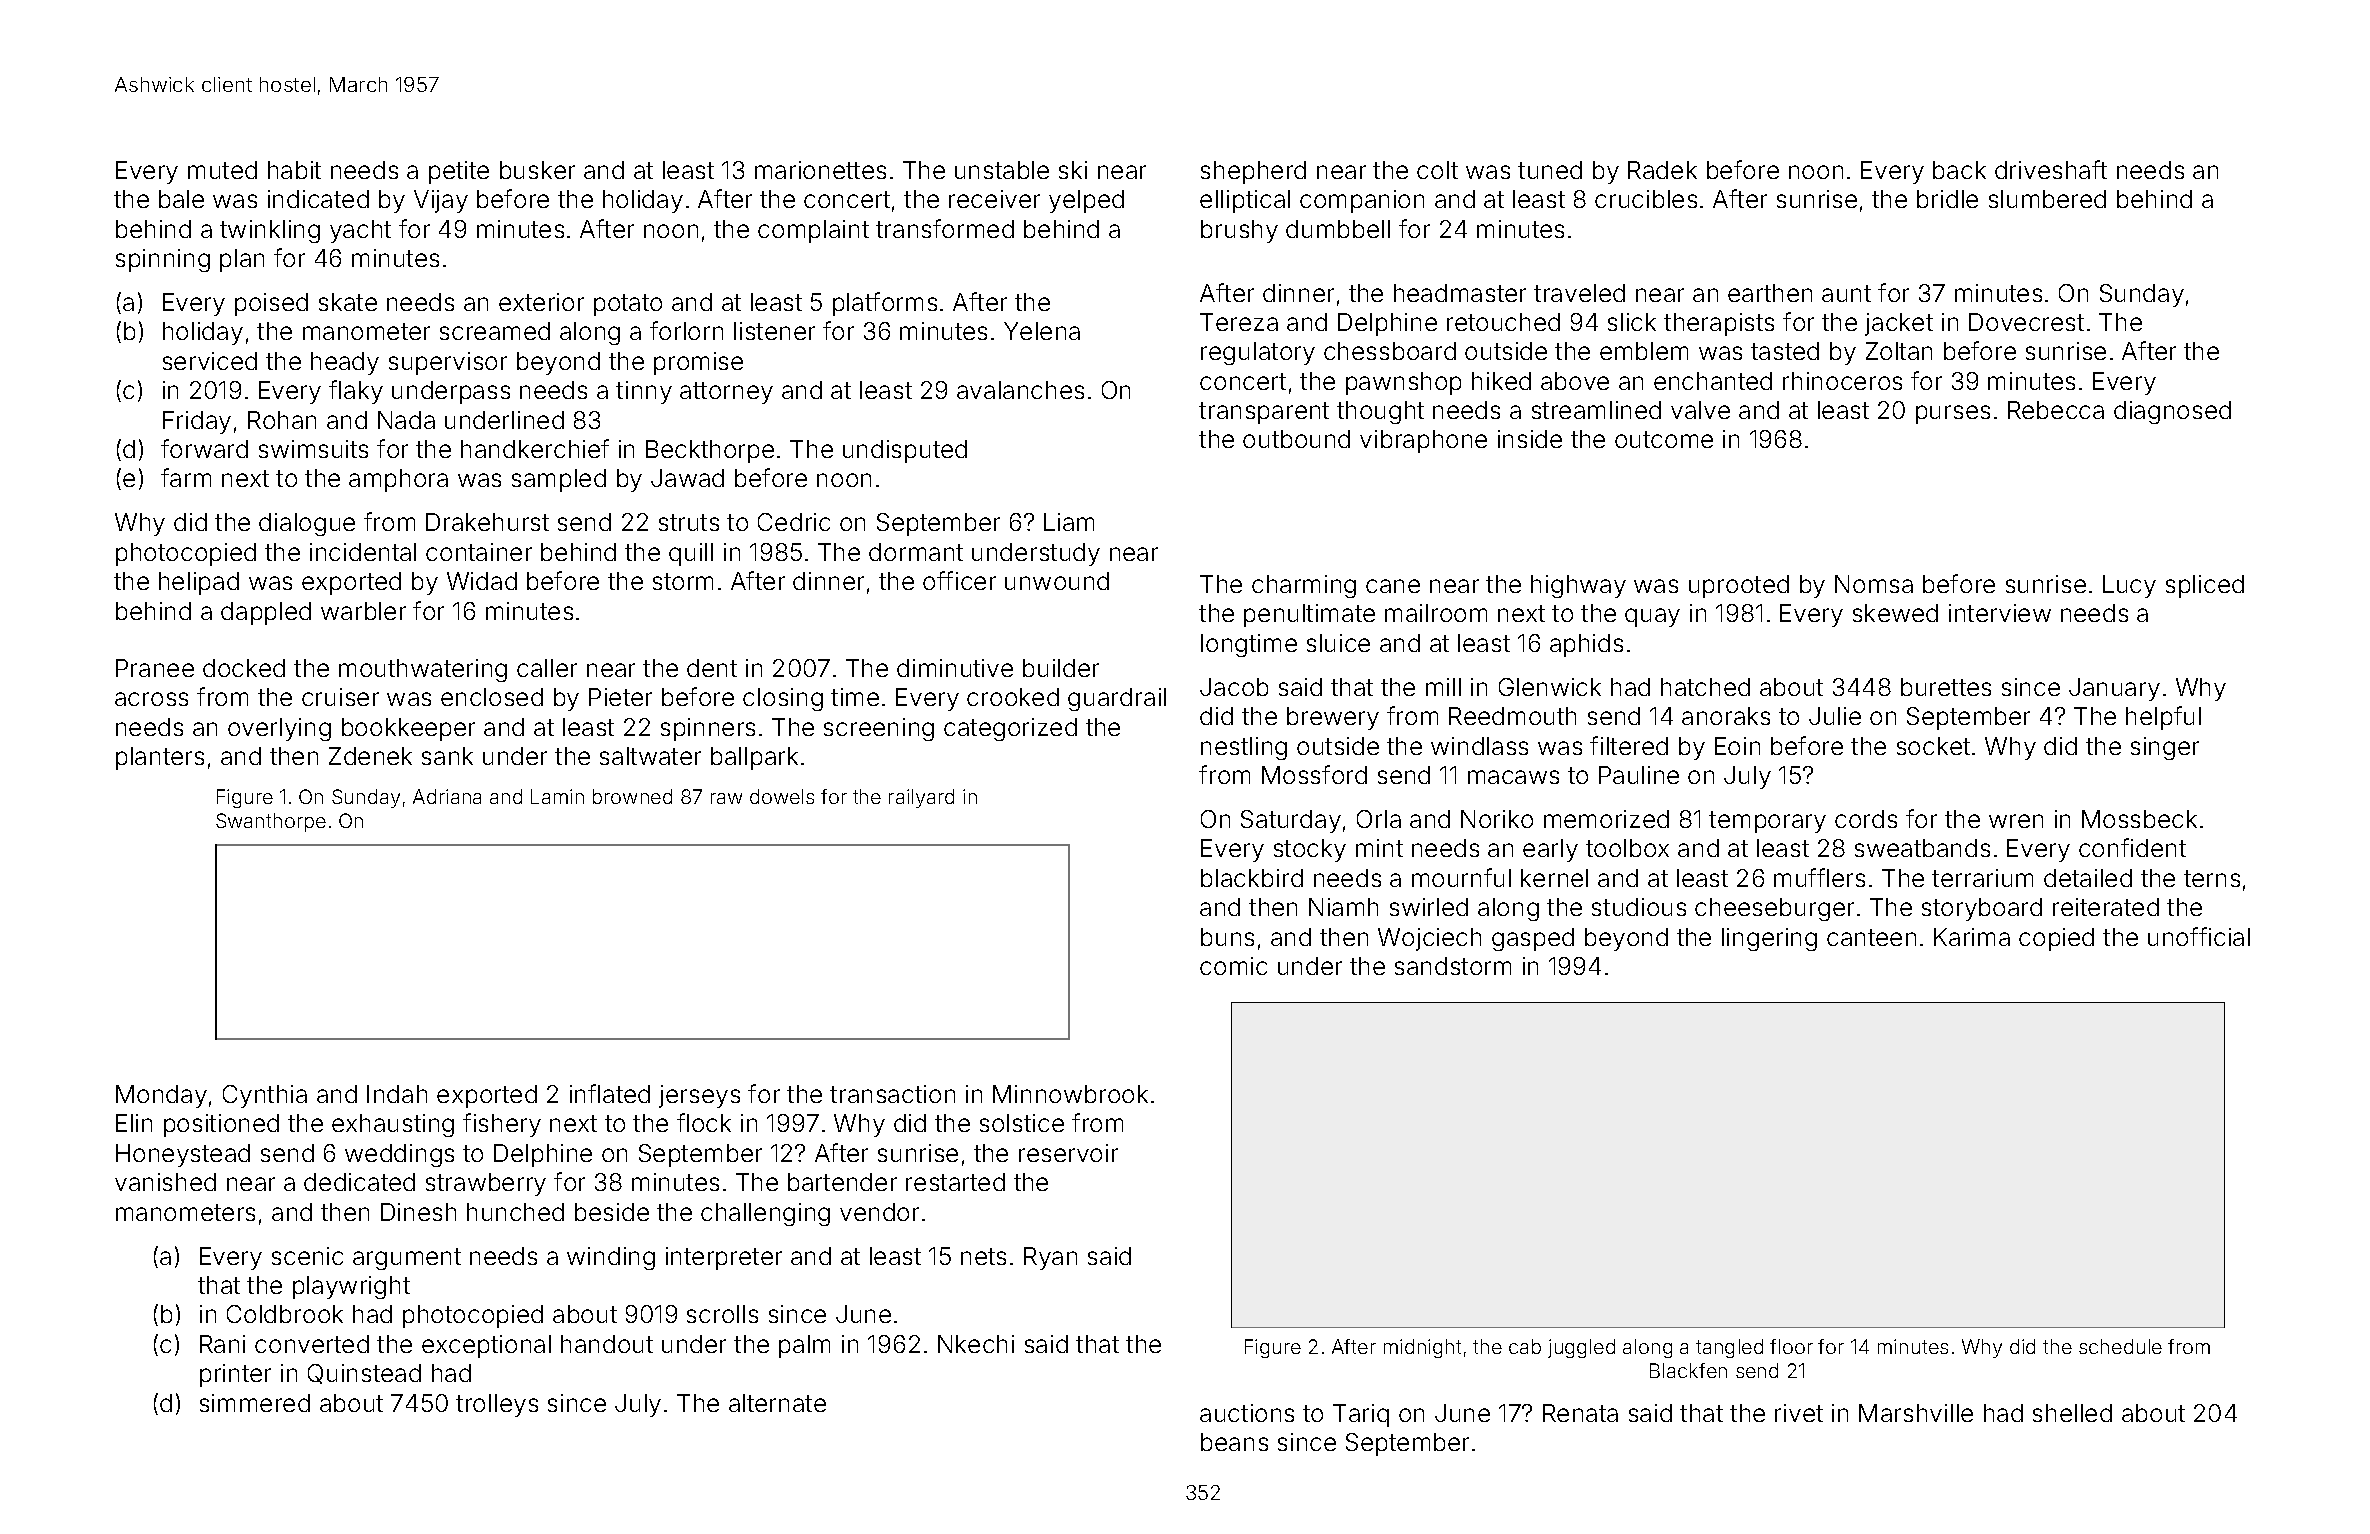 The height and width of the screenshot is (1534, 2370). What do you see at coordinates (448, 363) in the screenshot?
I see `supervisor` at bounding box center [448, 363].
